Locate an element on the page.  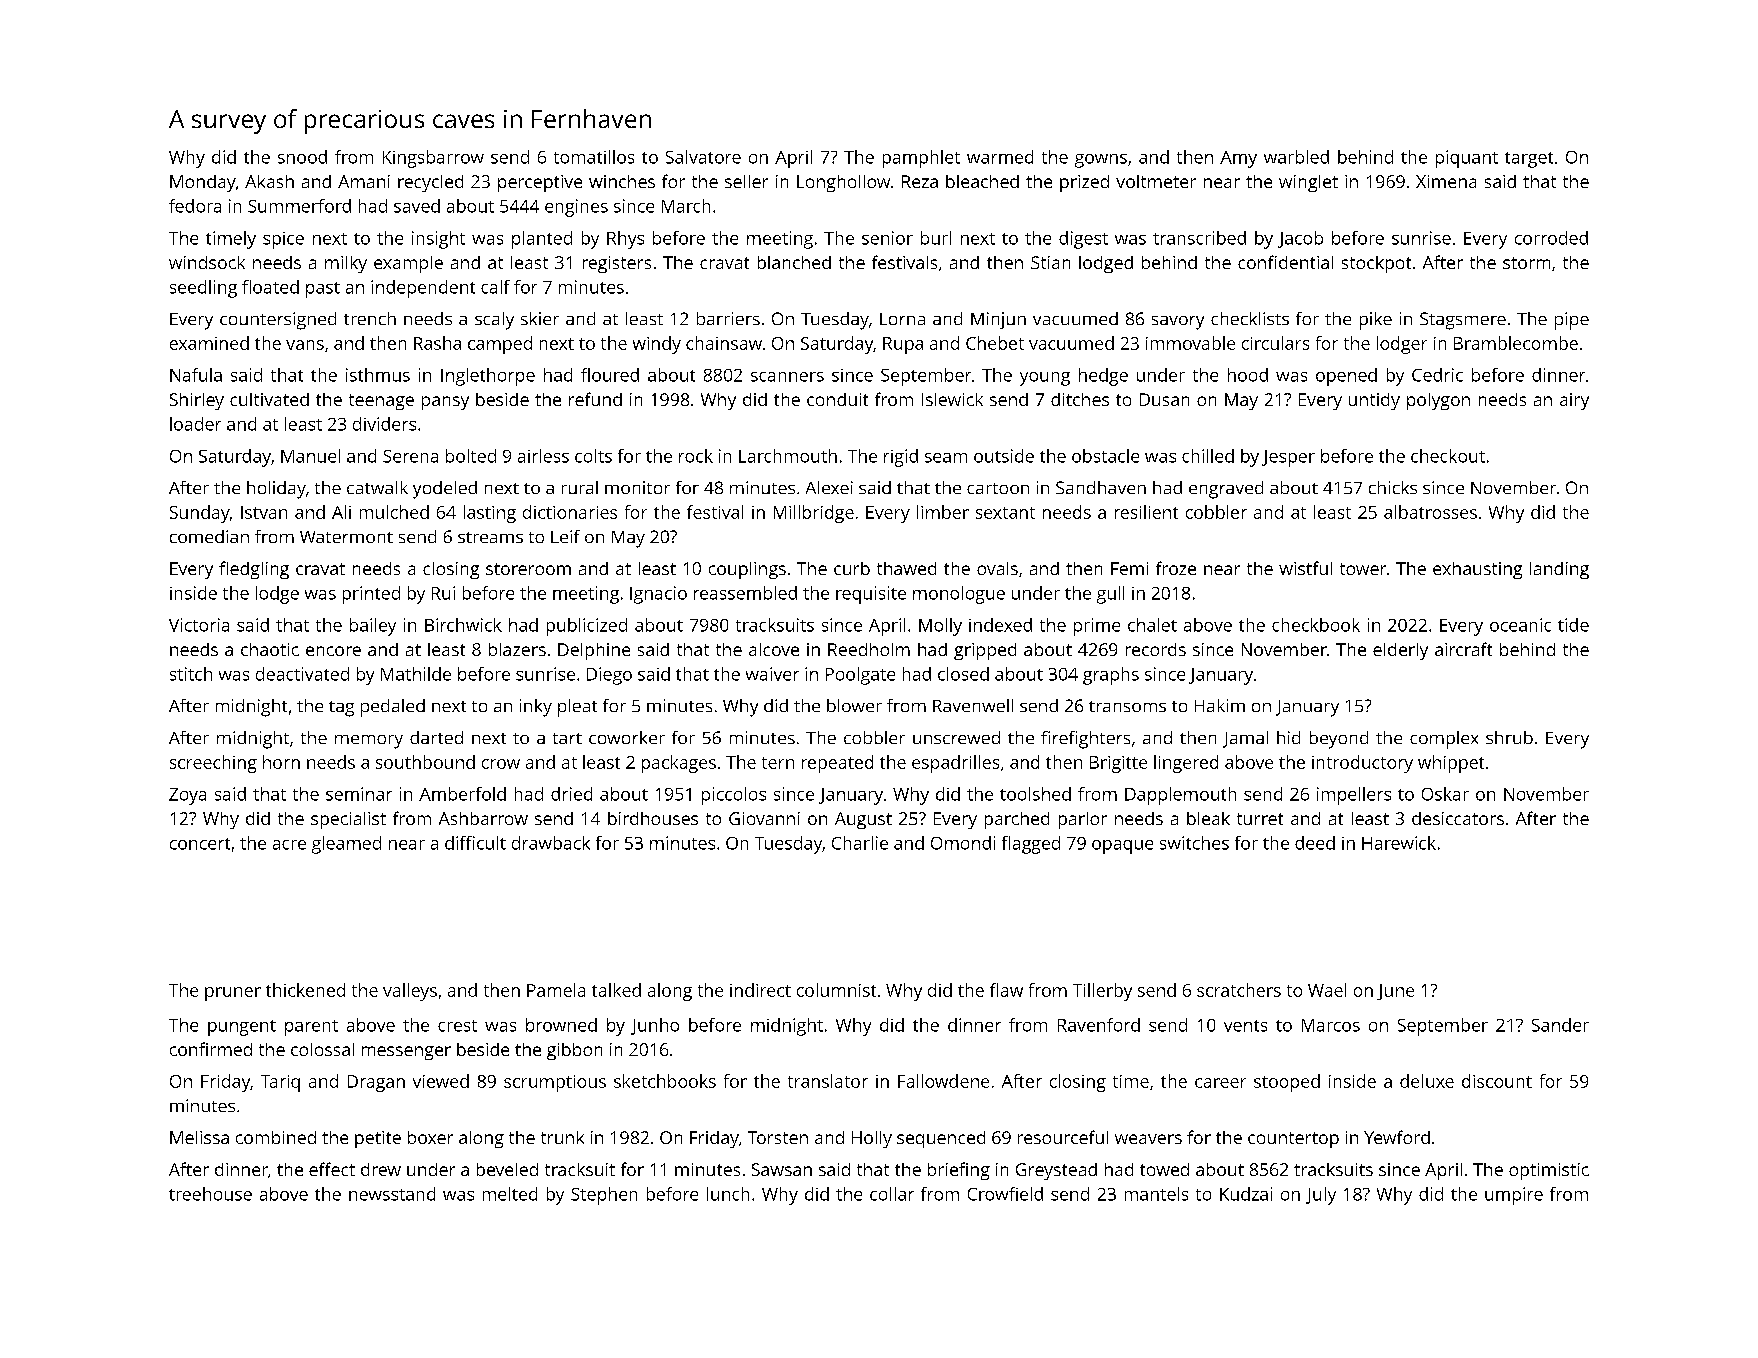
drew is located at coordinates (381, 1169).
